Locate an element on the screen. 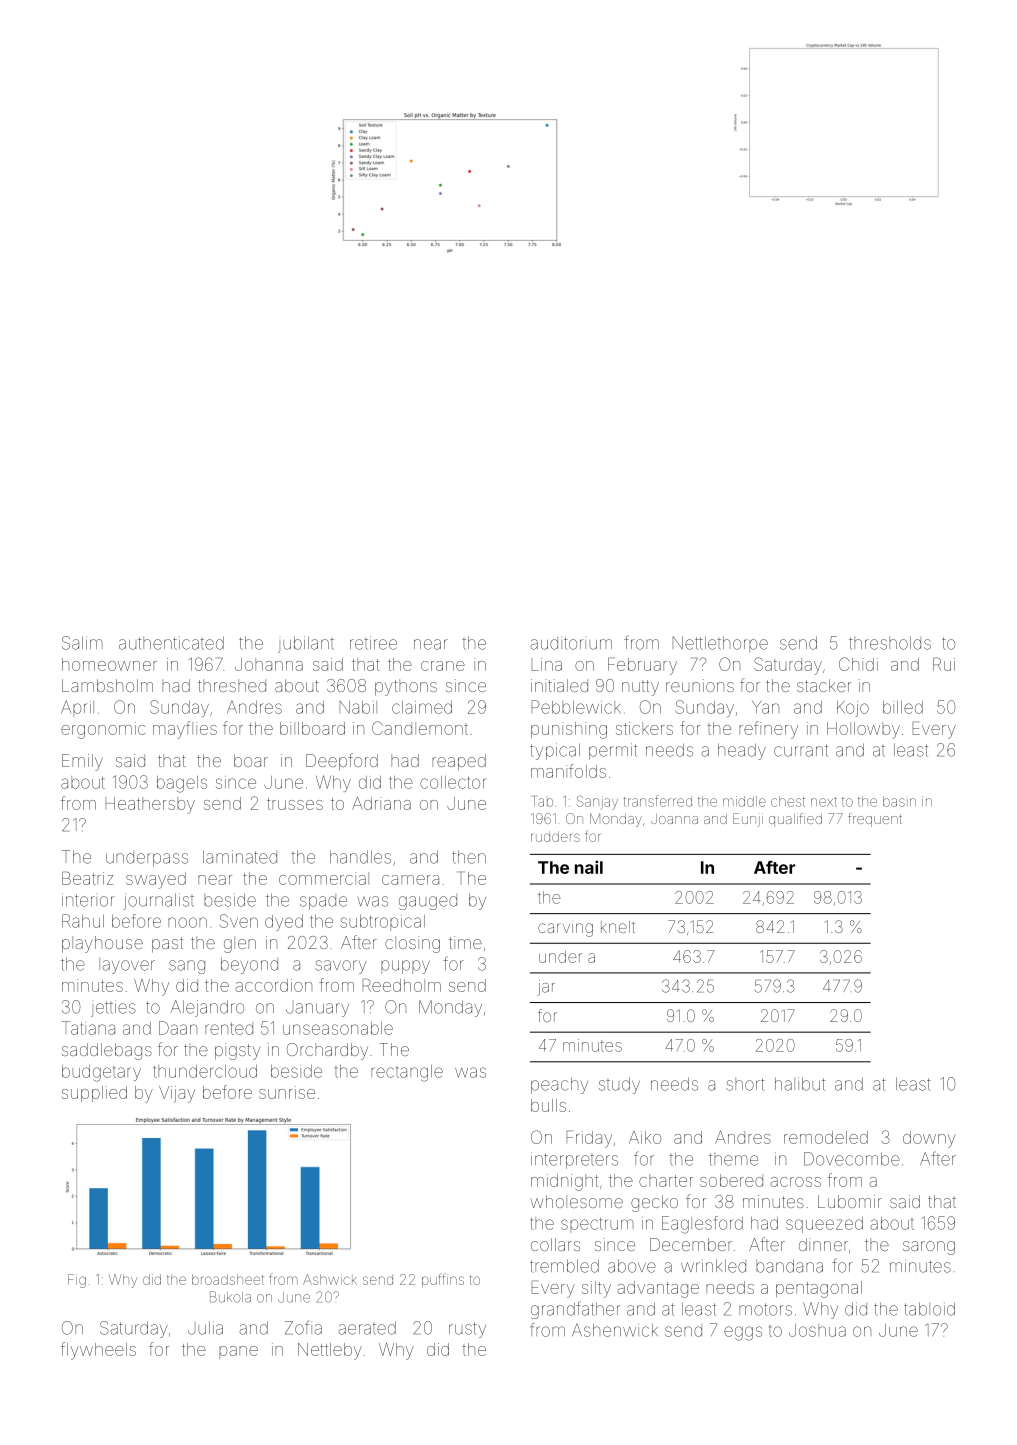 The width and height of the screenshot is (1017, 1445). camera is located at coordinates (410, 880).
